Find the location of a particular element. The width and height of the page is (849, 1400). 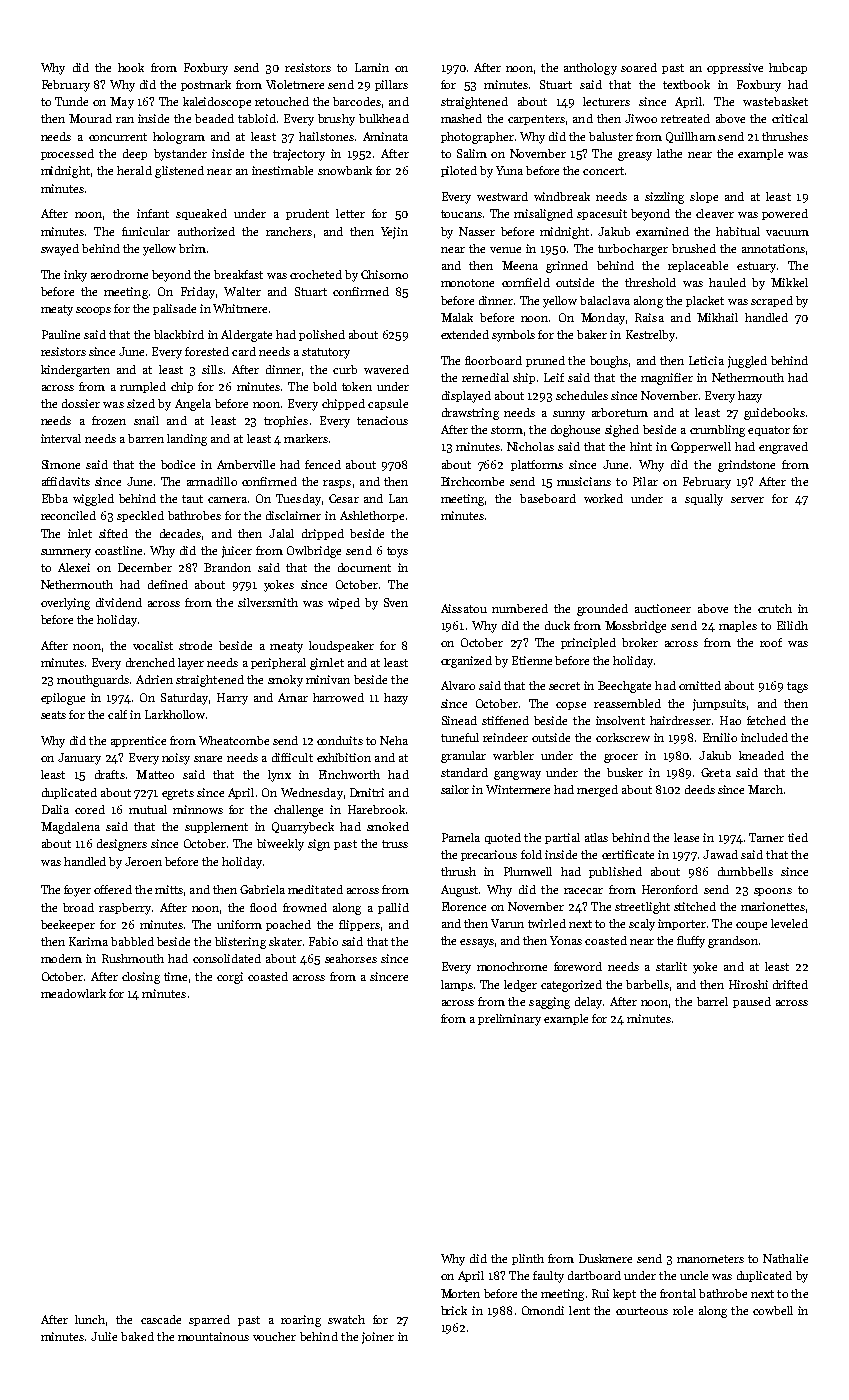

venue is located at coordinates (505, 250).
